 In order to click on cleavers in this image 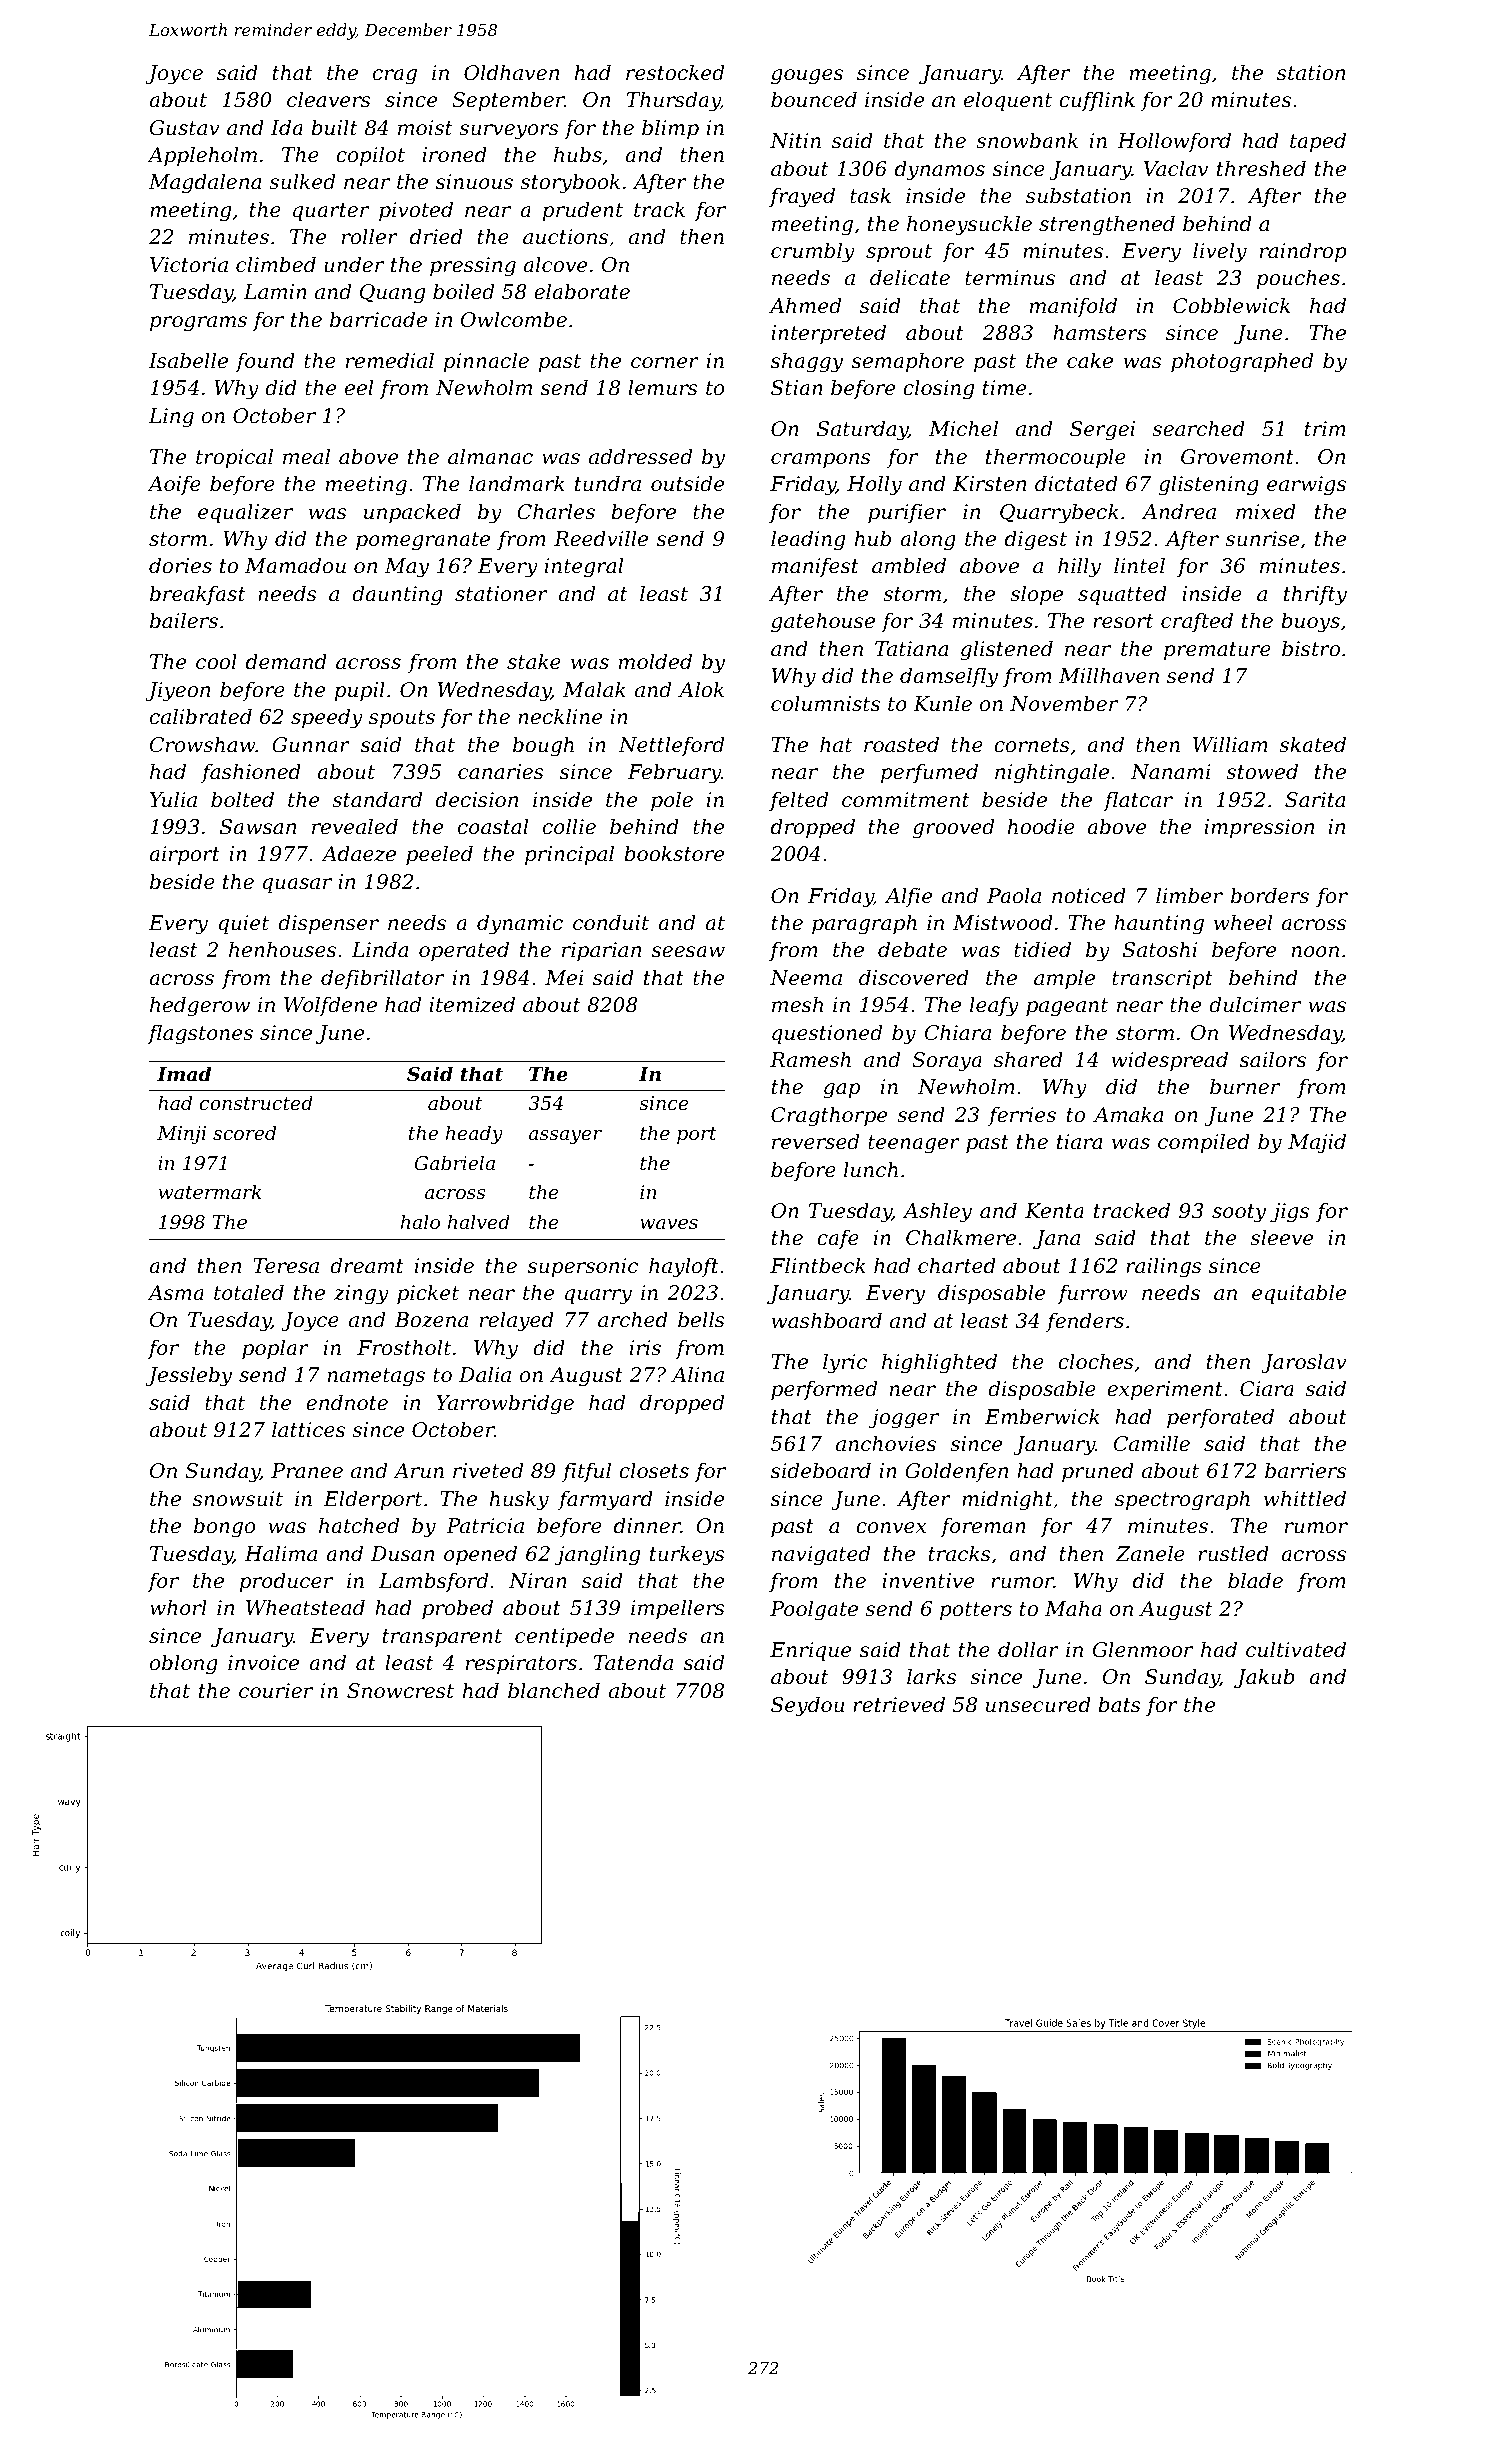, I will do `click(329, 99)`.
